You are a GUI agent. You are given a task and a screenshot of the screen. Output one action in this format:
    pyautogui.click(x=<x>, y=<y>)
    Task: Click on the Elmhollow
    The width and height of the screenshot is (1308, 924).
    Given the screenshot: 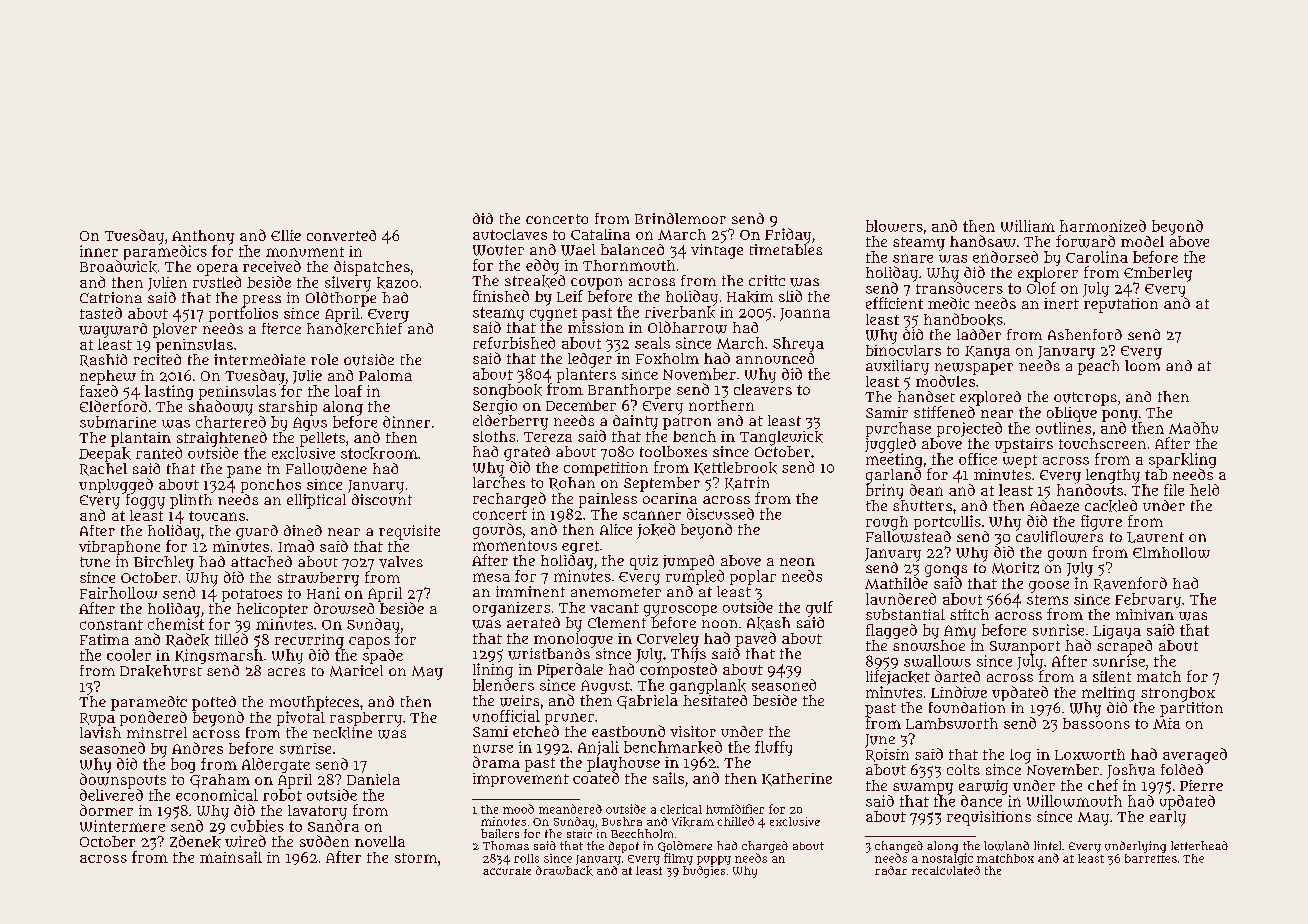 What is the action you would take?
    pyautogui.click(x=1171, y=552)
